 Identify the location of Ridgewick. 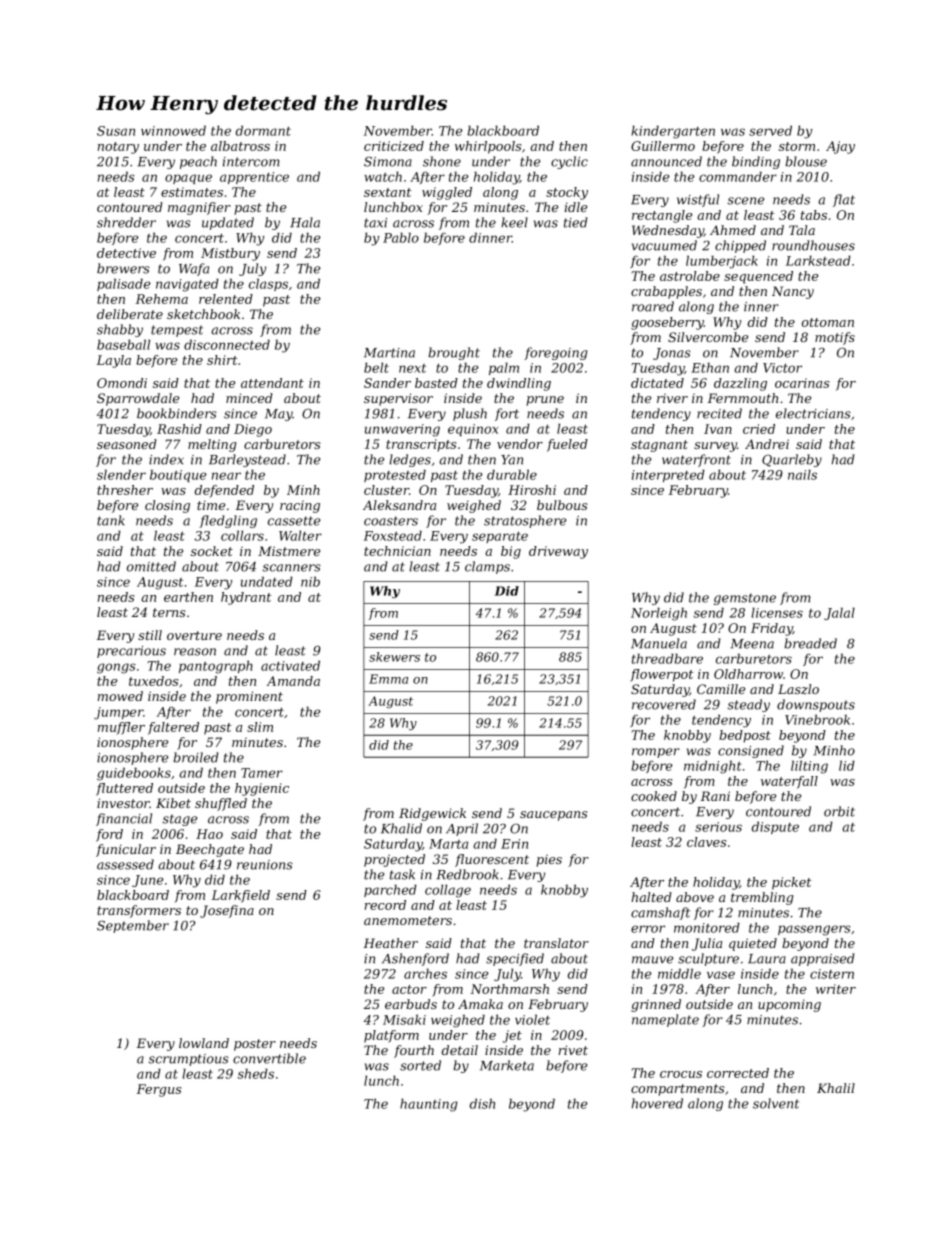
(432, 814).
